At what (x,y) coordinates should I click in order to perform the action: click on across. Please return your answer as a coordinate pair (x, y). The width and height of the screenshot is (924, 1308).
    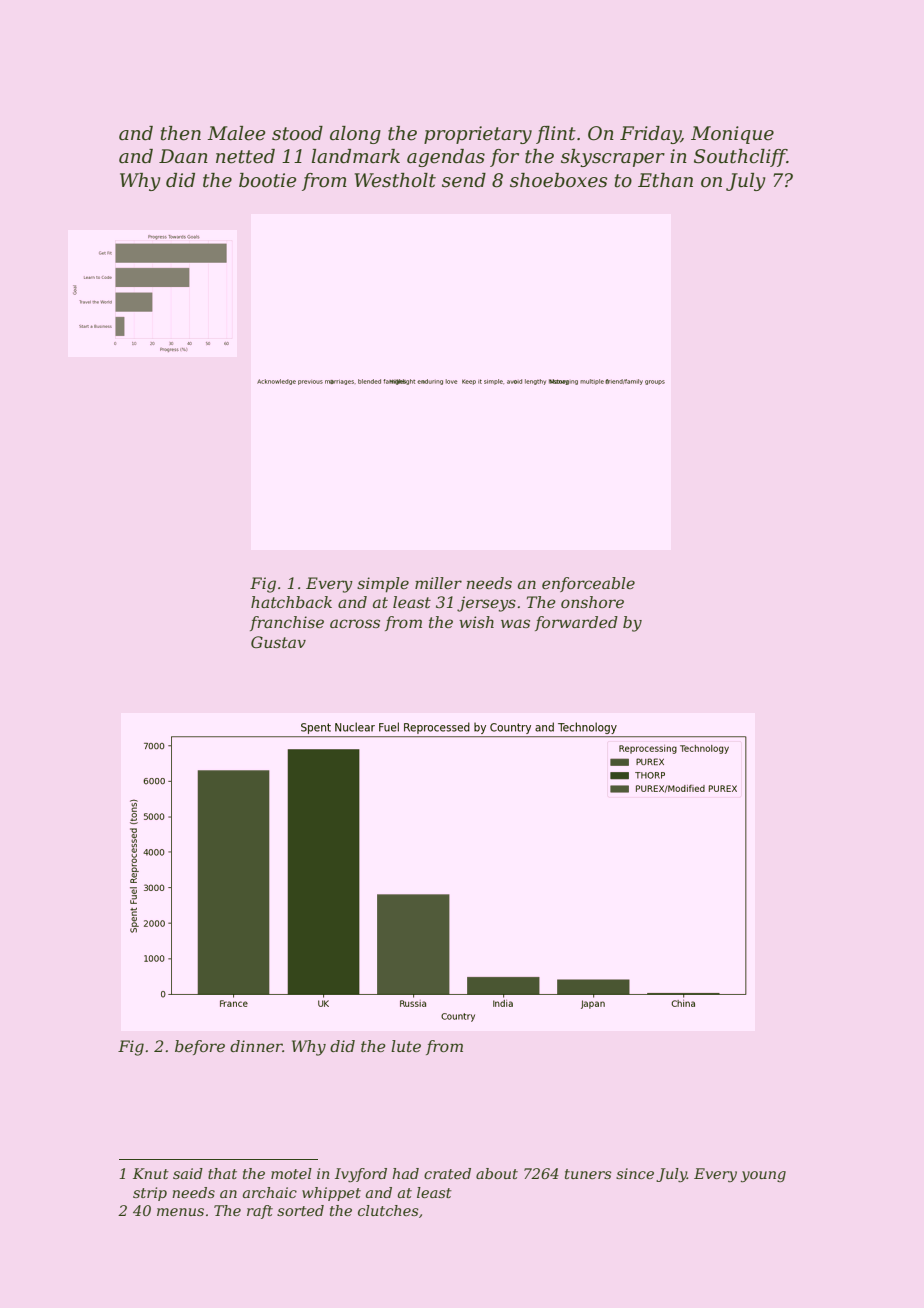
    Looking at the image, I should click on (355, 623).
